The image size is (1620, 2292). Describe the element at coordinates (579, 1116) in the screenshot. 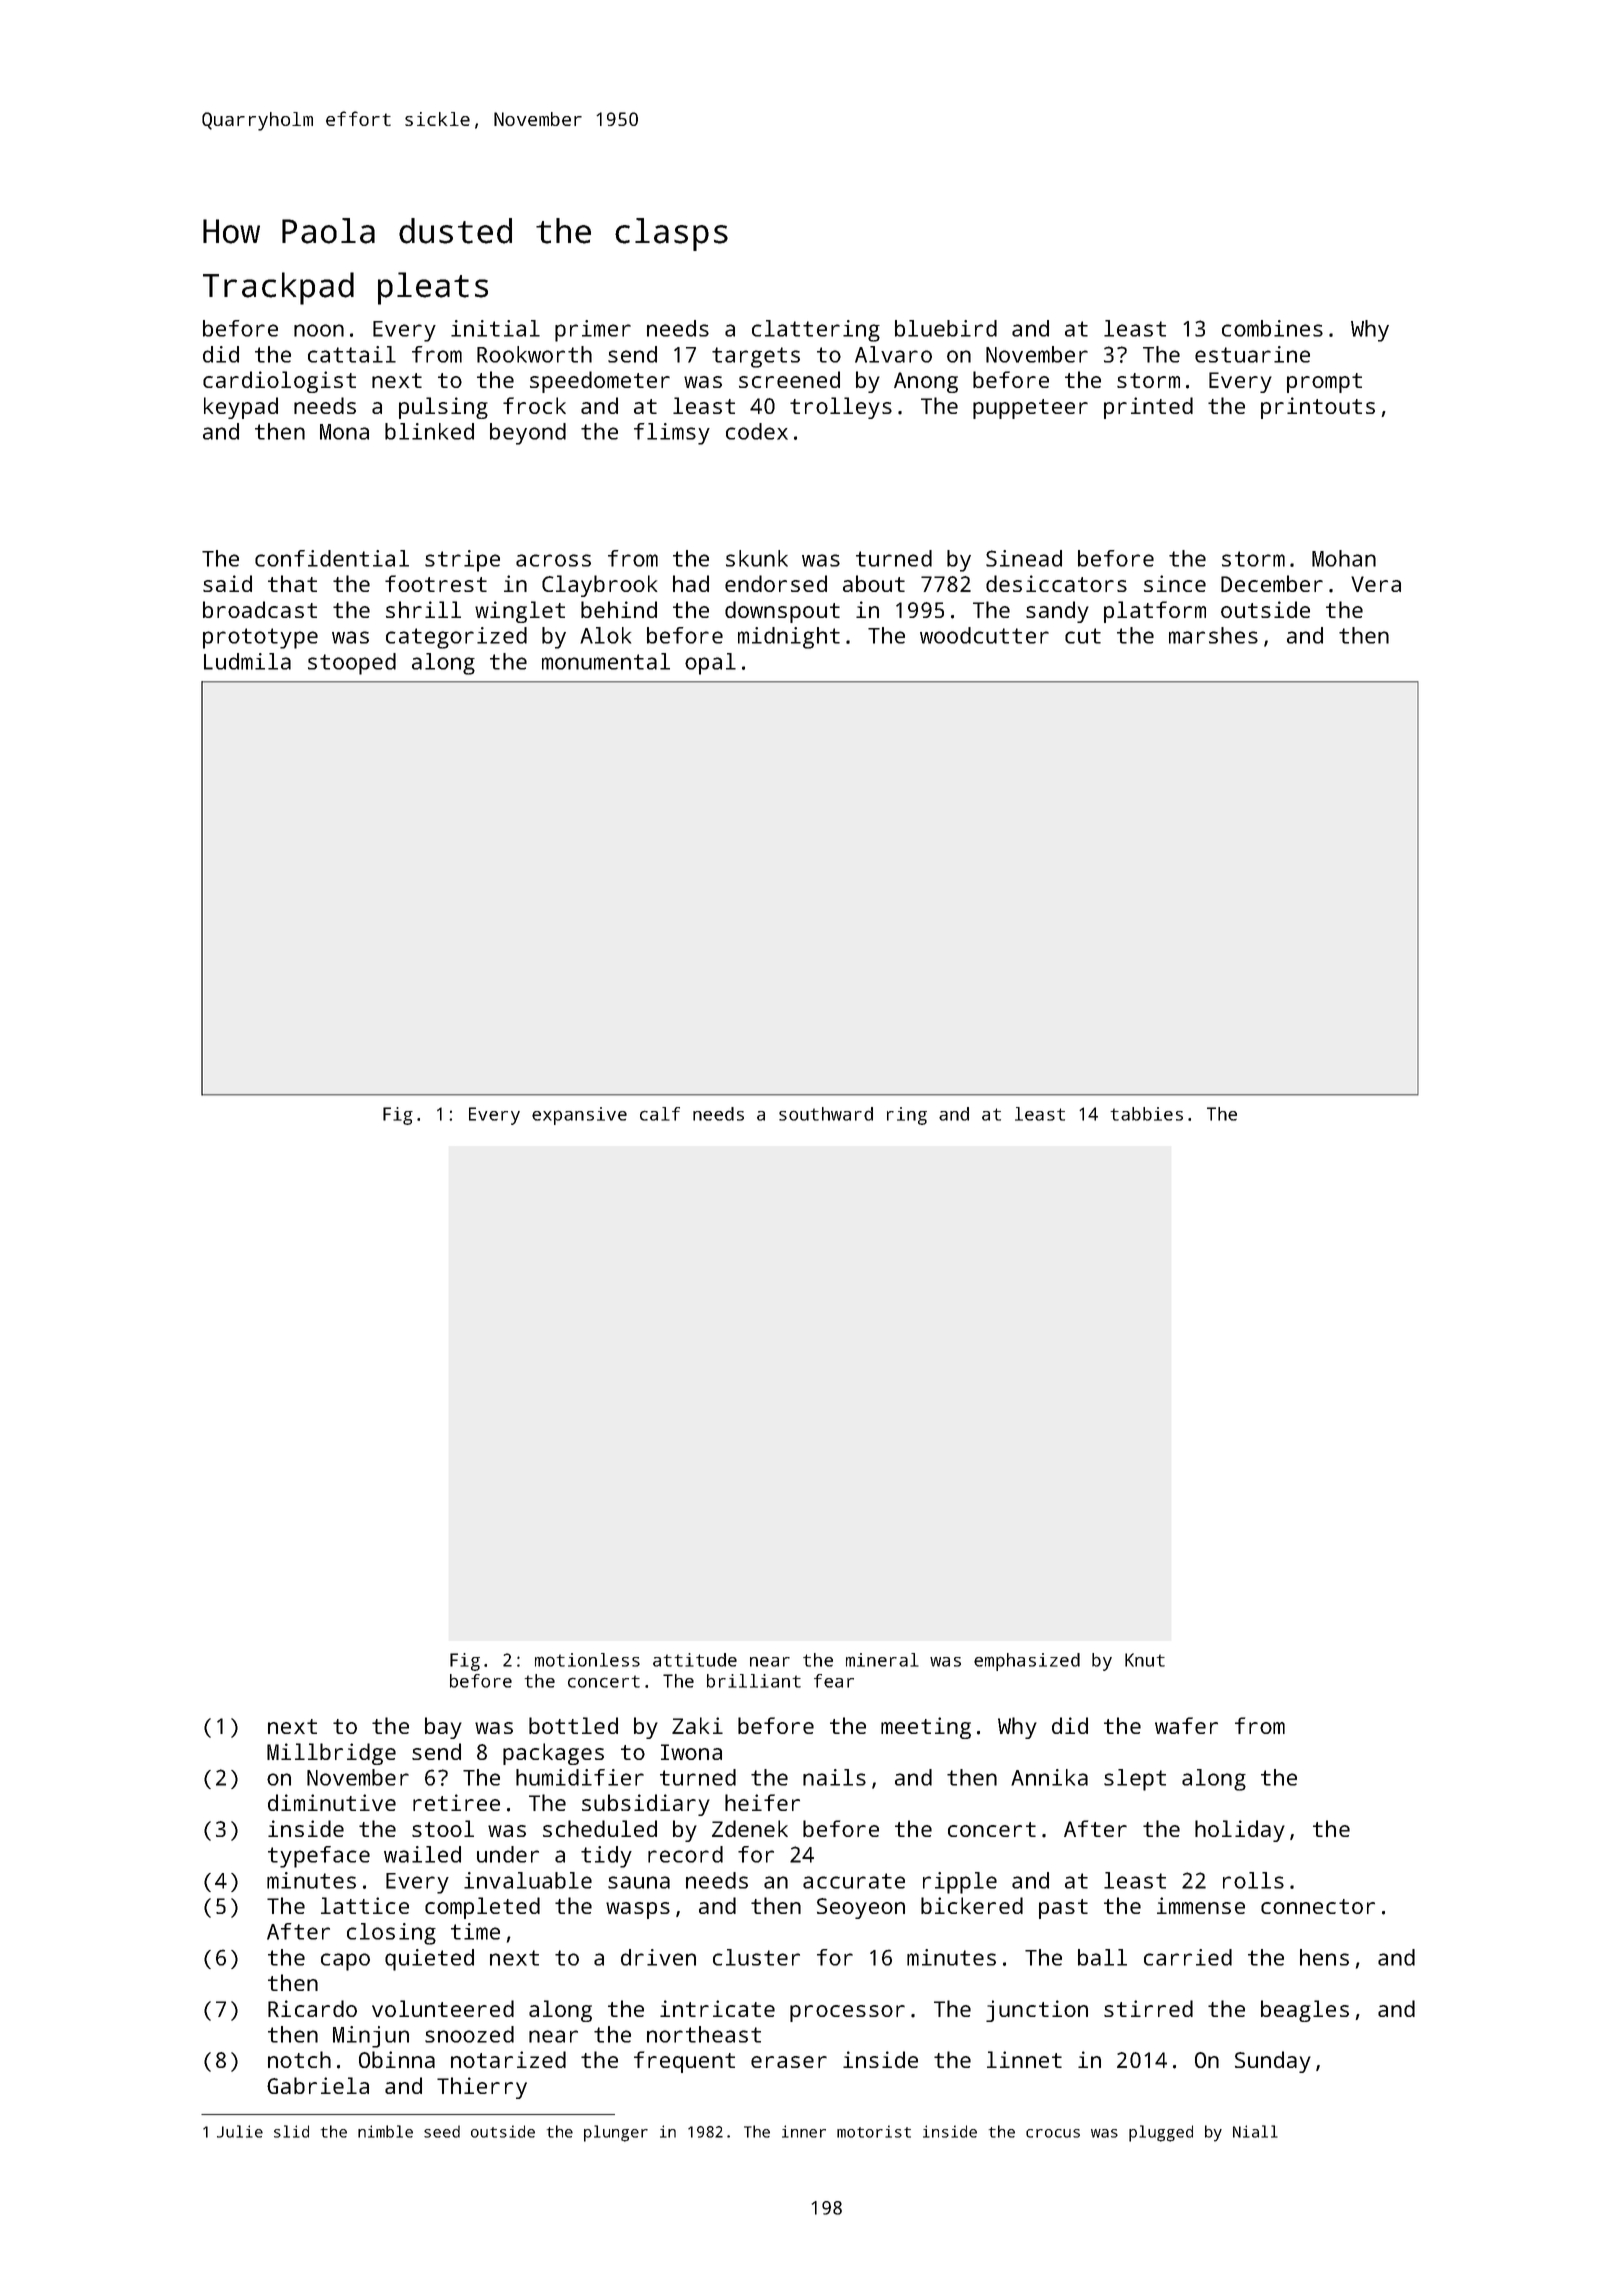

I see `expansive` at that location.
